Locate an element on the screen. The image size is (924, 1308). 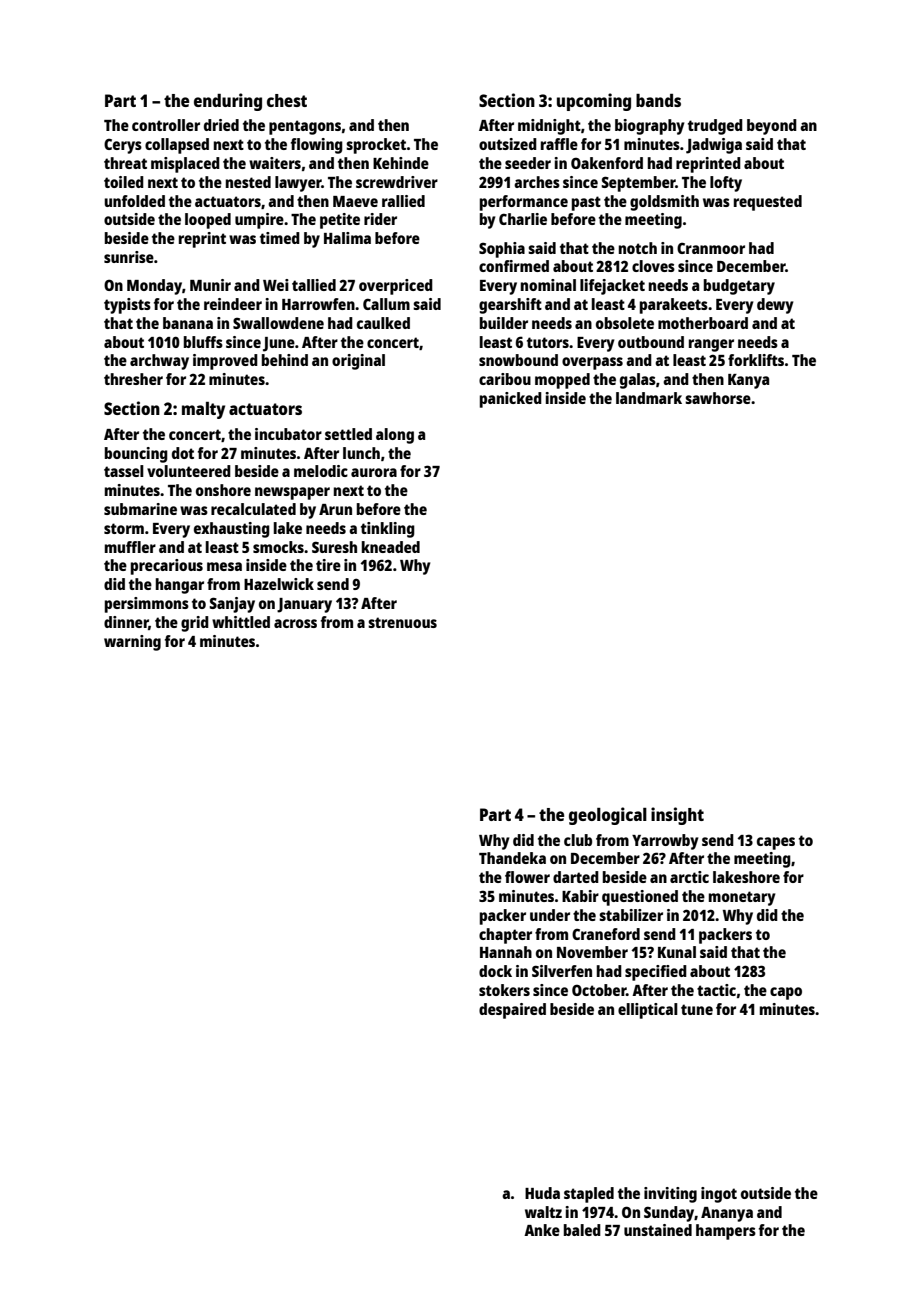
September is located at coordinates (638, 184).
